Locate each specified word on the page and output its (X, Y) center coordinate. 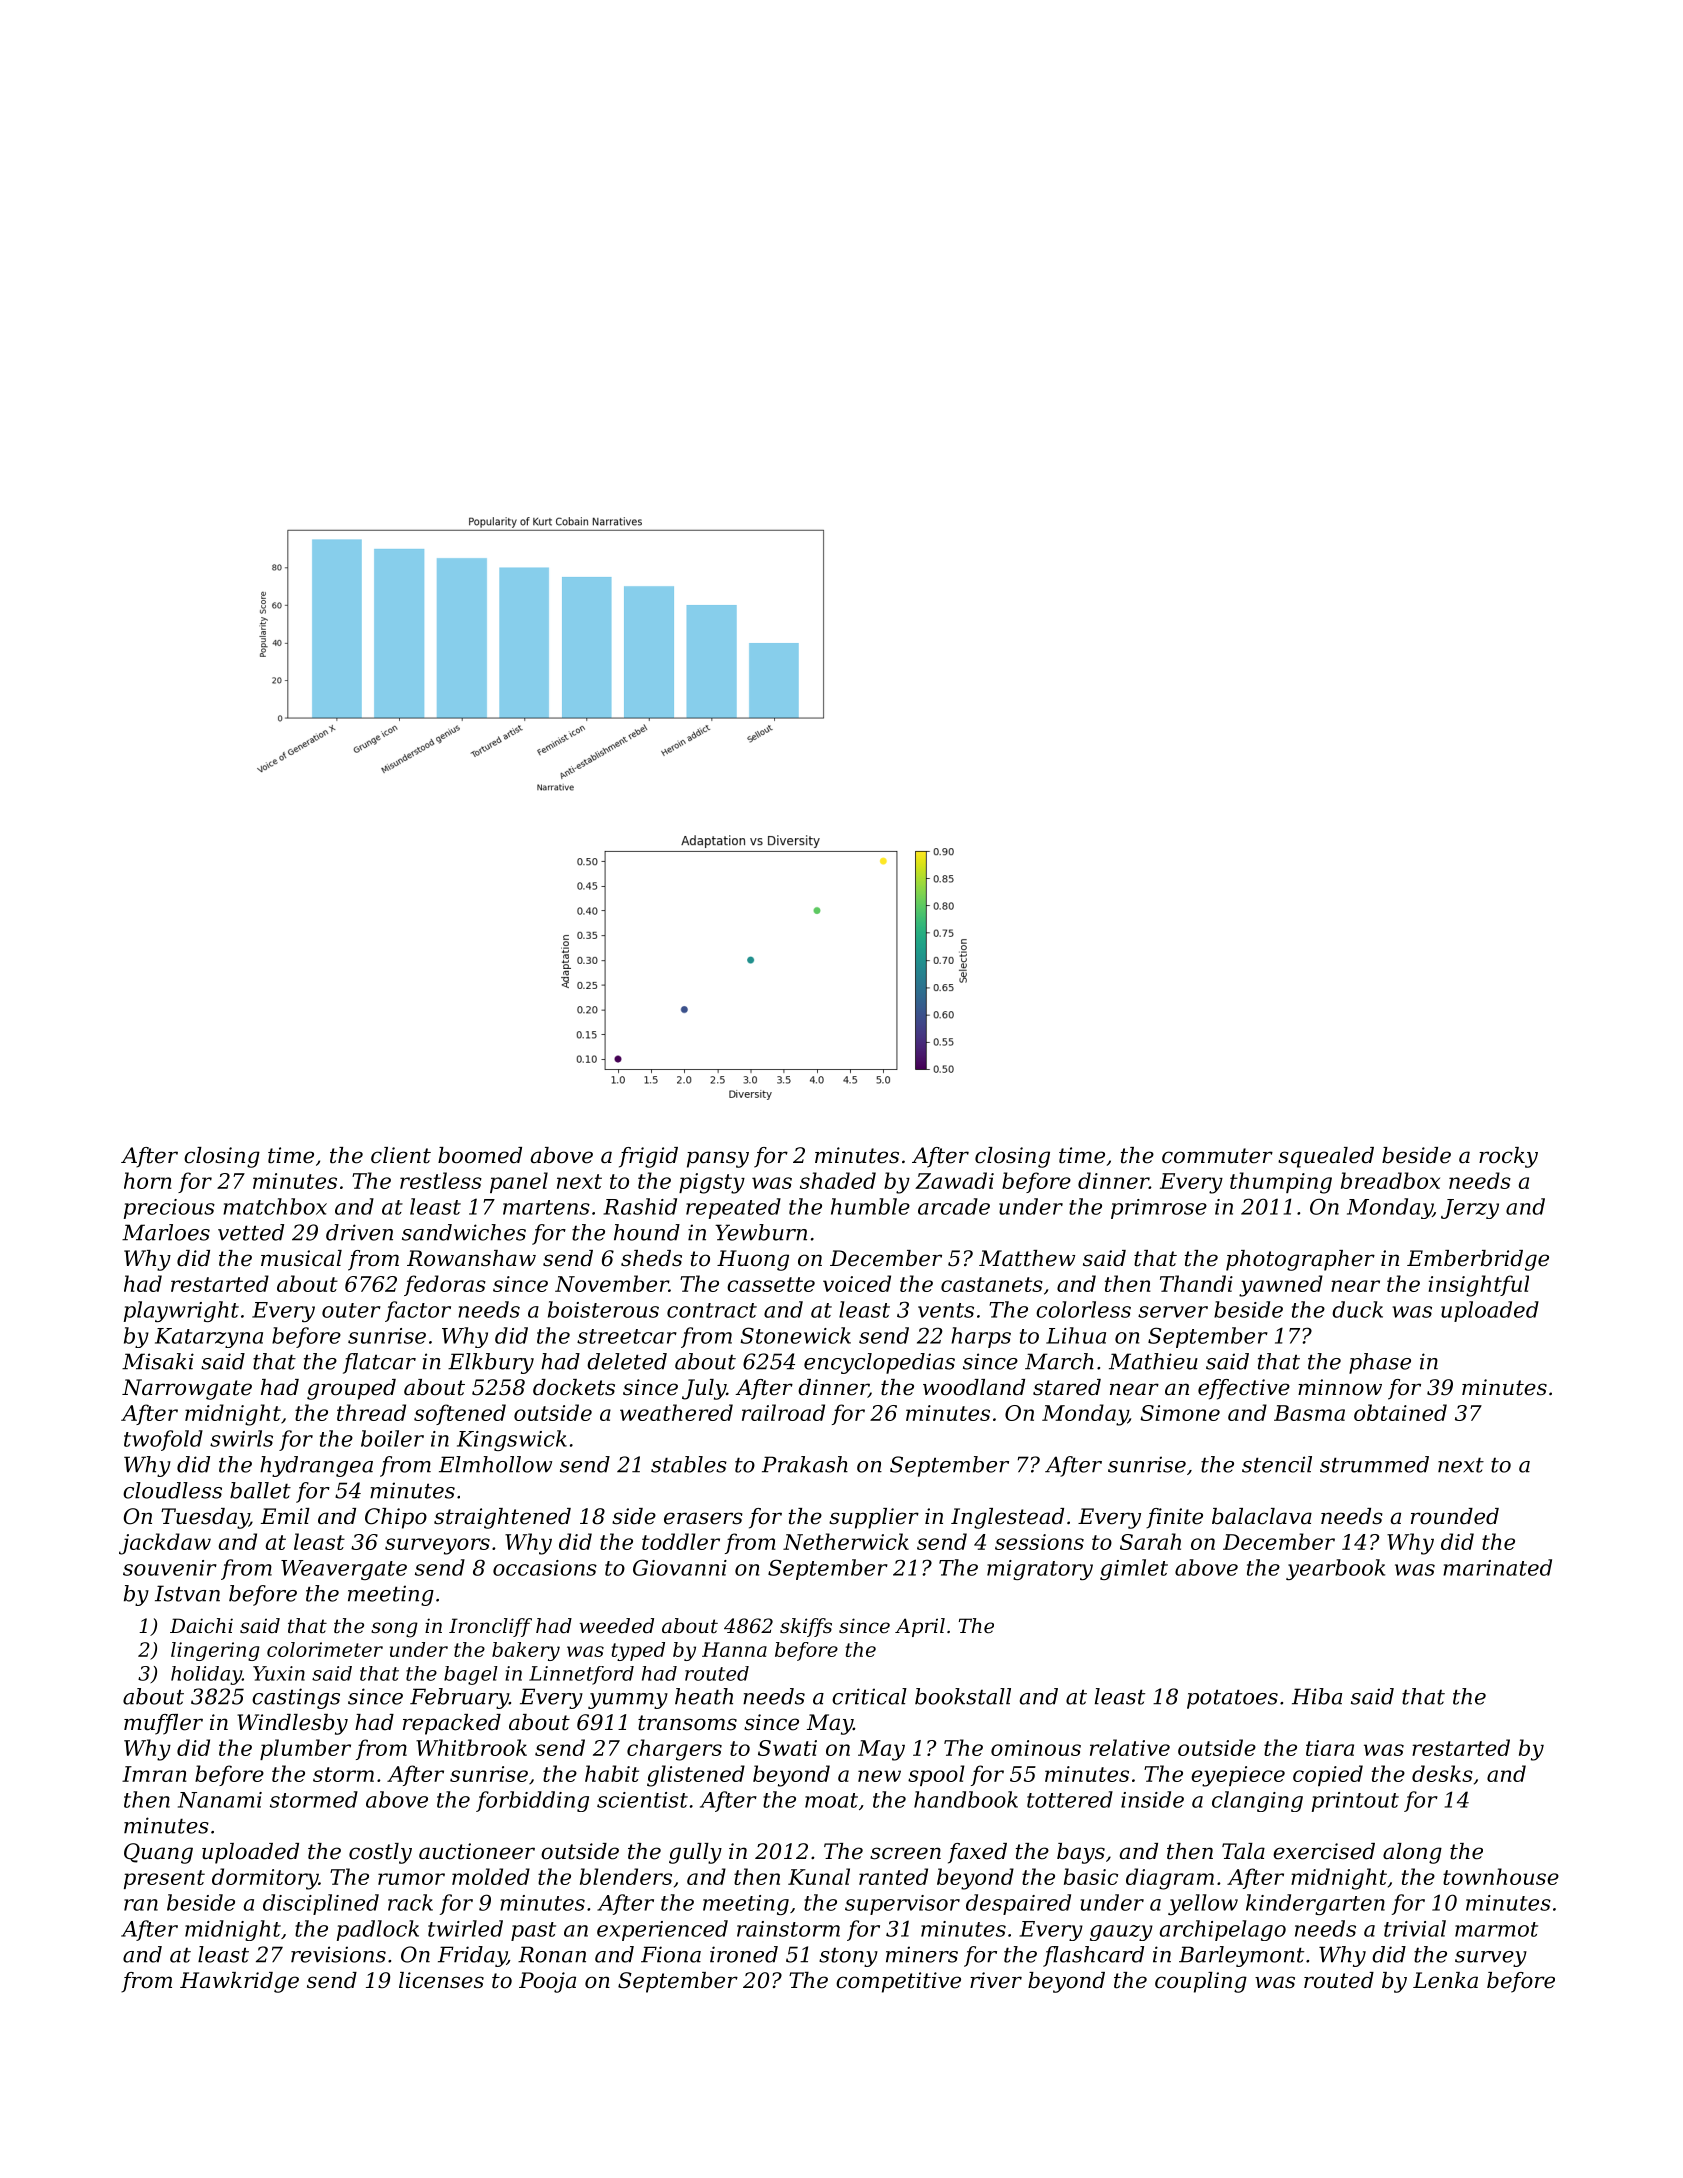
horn (148, 1180)
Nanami (220, 1800)
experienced (662, 1930)
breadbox (1390, 1180)
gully (695, 1853)
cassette (771, 1284)
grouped (351, 1389)
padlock (378, 1930)
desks (1442, 1773)
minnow (1340, 1387)
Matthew (1027, 1258)
